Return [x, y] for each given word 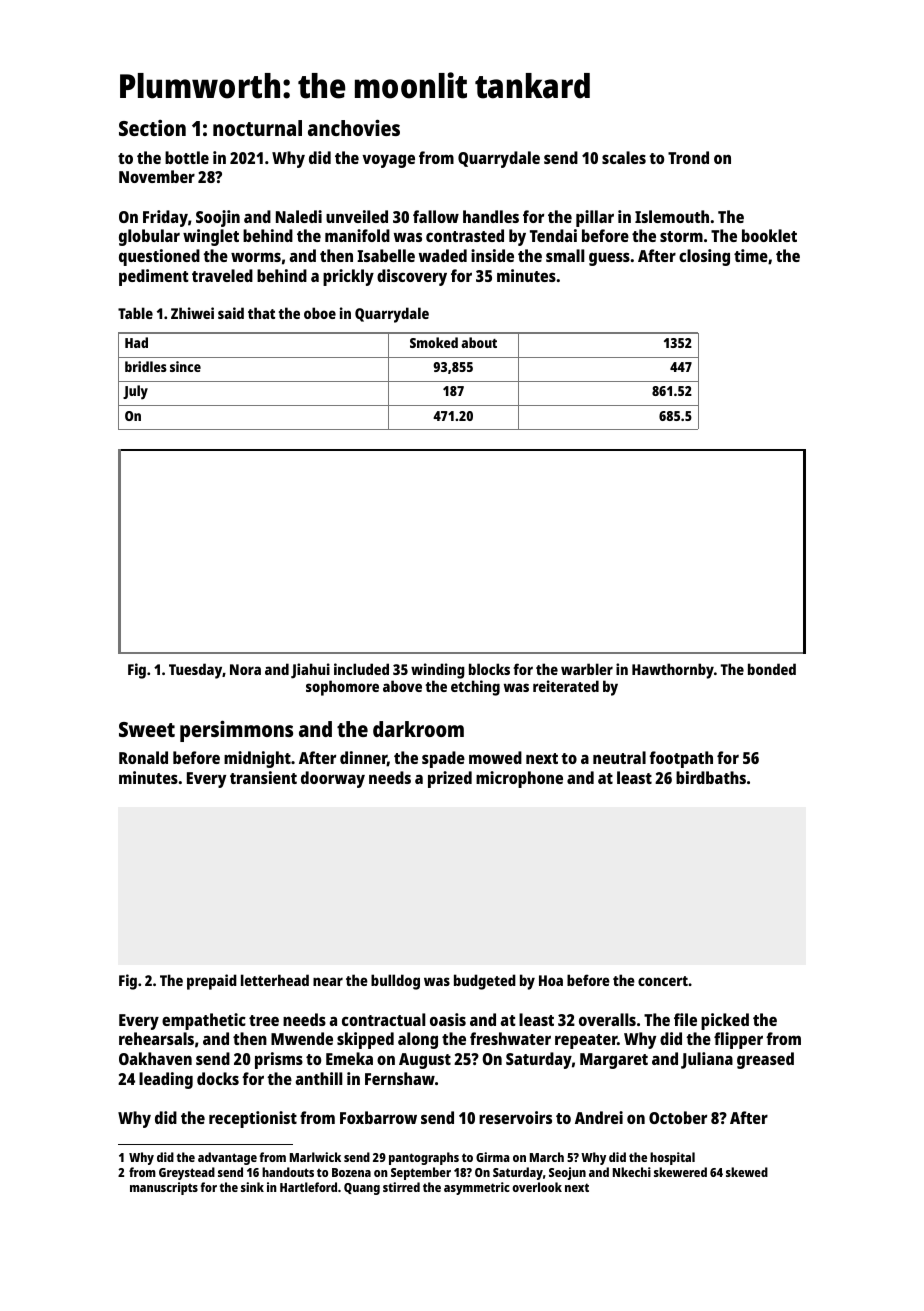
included [361, 669]
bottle [187, 157]
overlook [537, 1187]
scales [624, 157]
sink [252, 1187]
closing [704, 257]
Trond [688, 157]
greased [765, 1060]
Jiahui [310, 671]
